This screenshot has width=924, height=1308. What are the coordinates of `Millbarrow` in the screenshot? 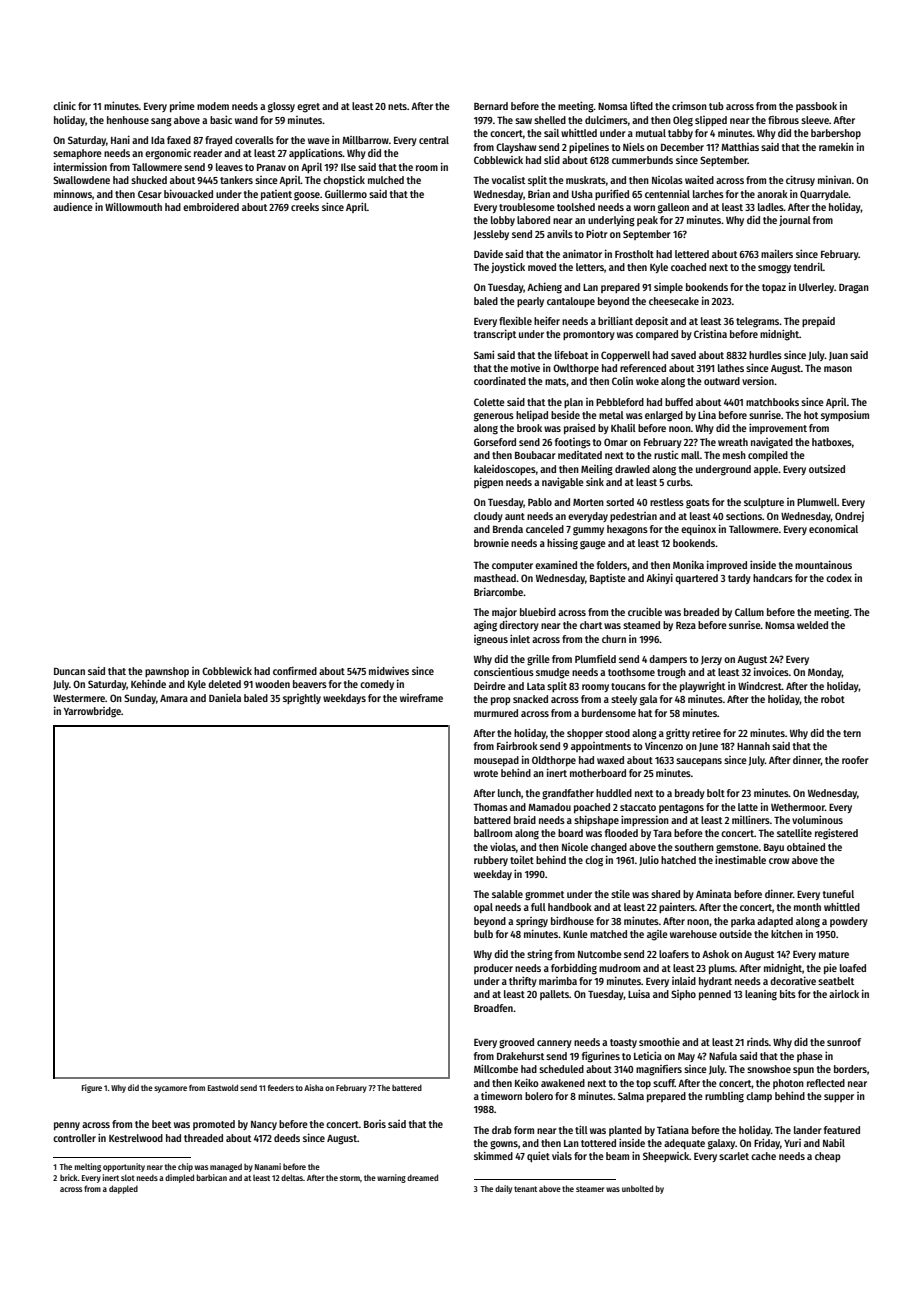 It's located at (365, 140).
